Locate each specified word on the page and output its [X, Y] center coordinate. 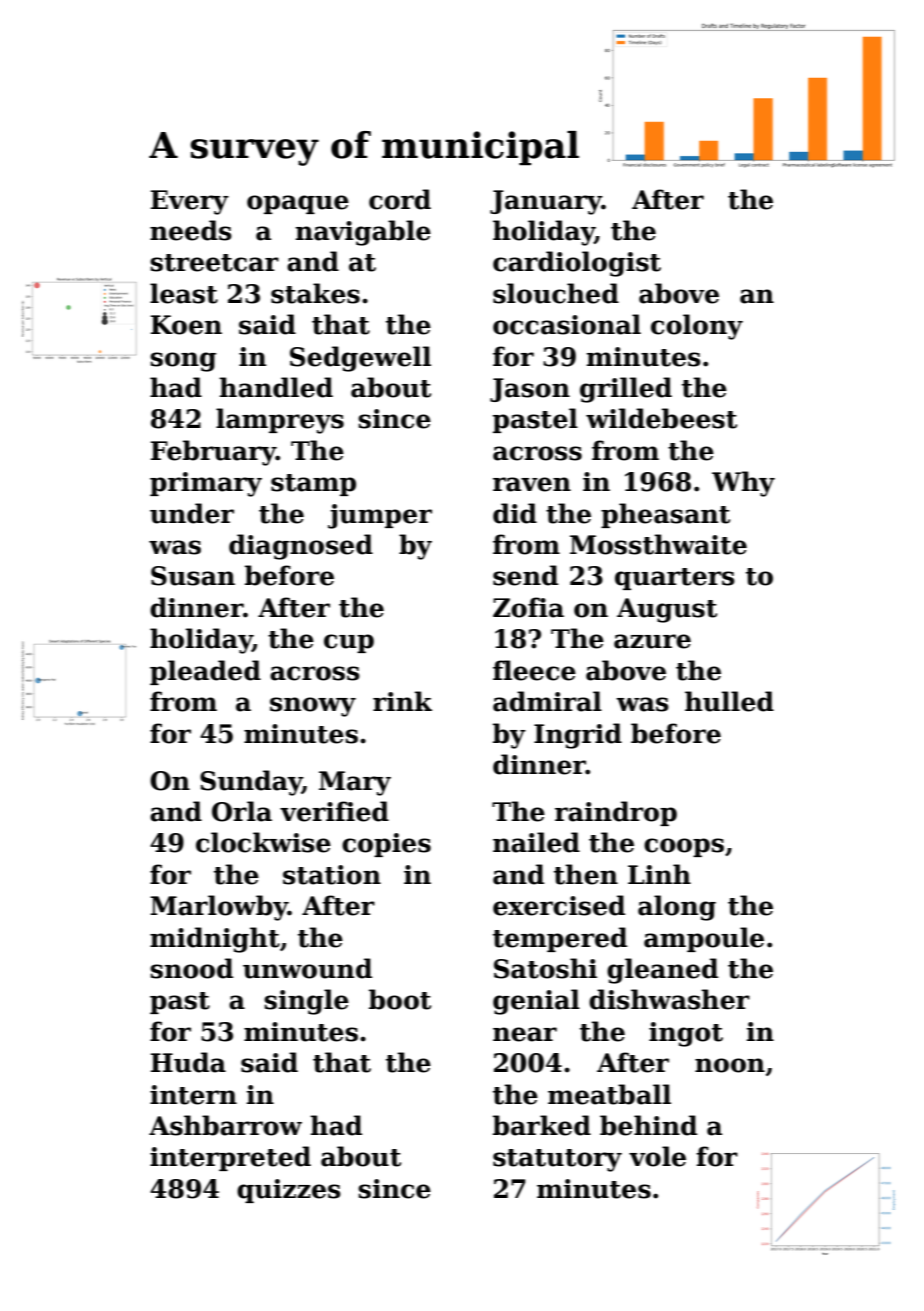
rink [402, 701]
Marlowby [219, 908]
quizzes [289, 1191]
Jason [530, 390]
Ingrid [578, 736]
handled [276, 387]
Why [743, 484]
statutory [557, 1160]
